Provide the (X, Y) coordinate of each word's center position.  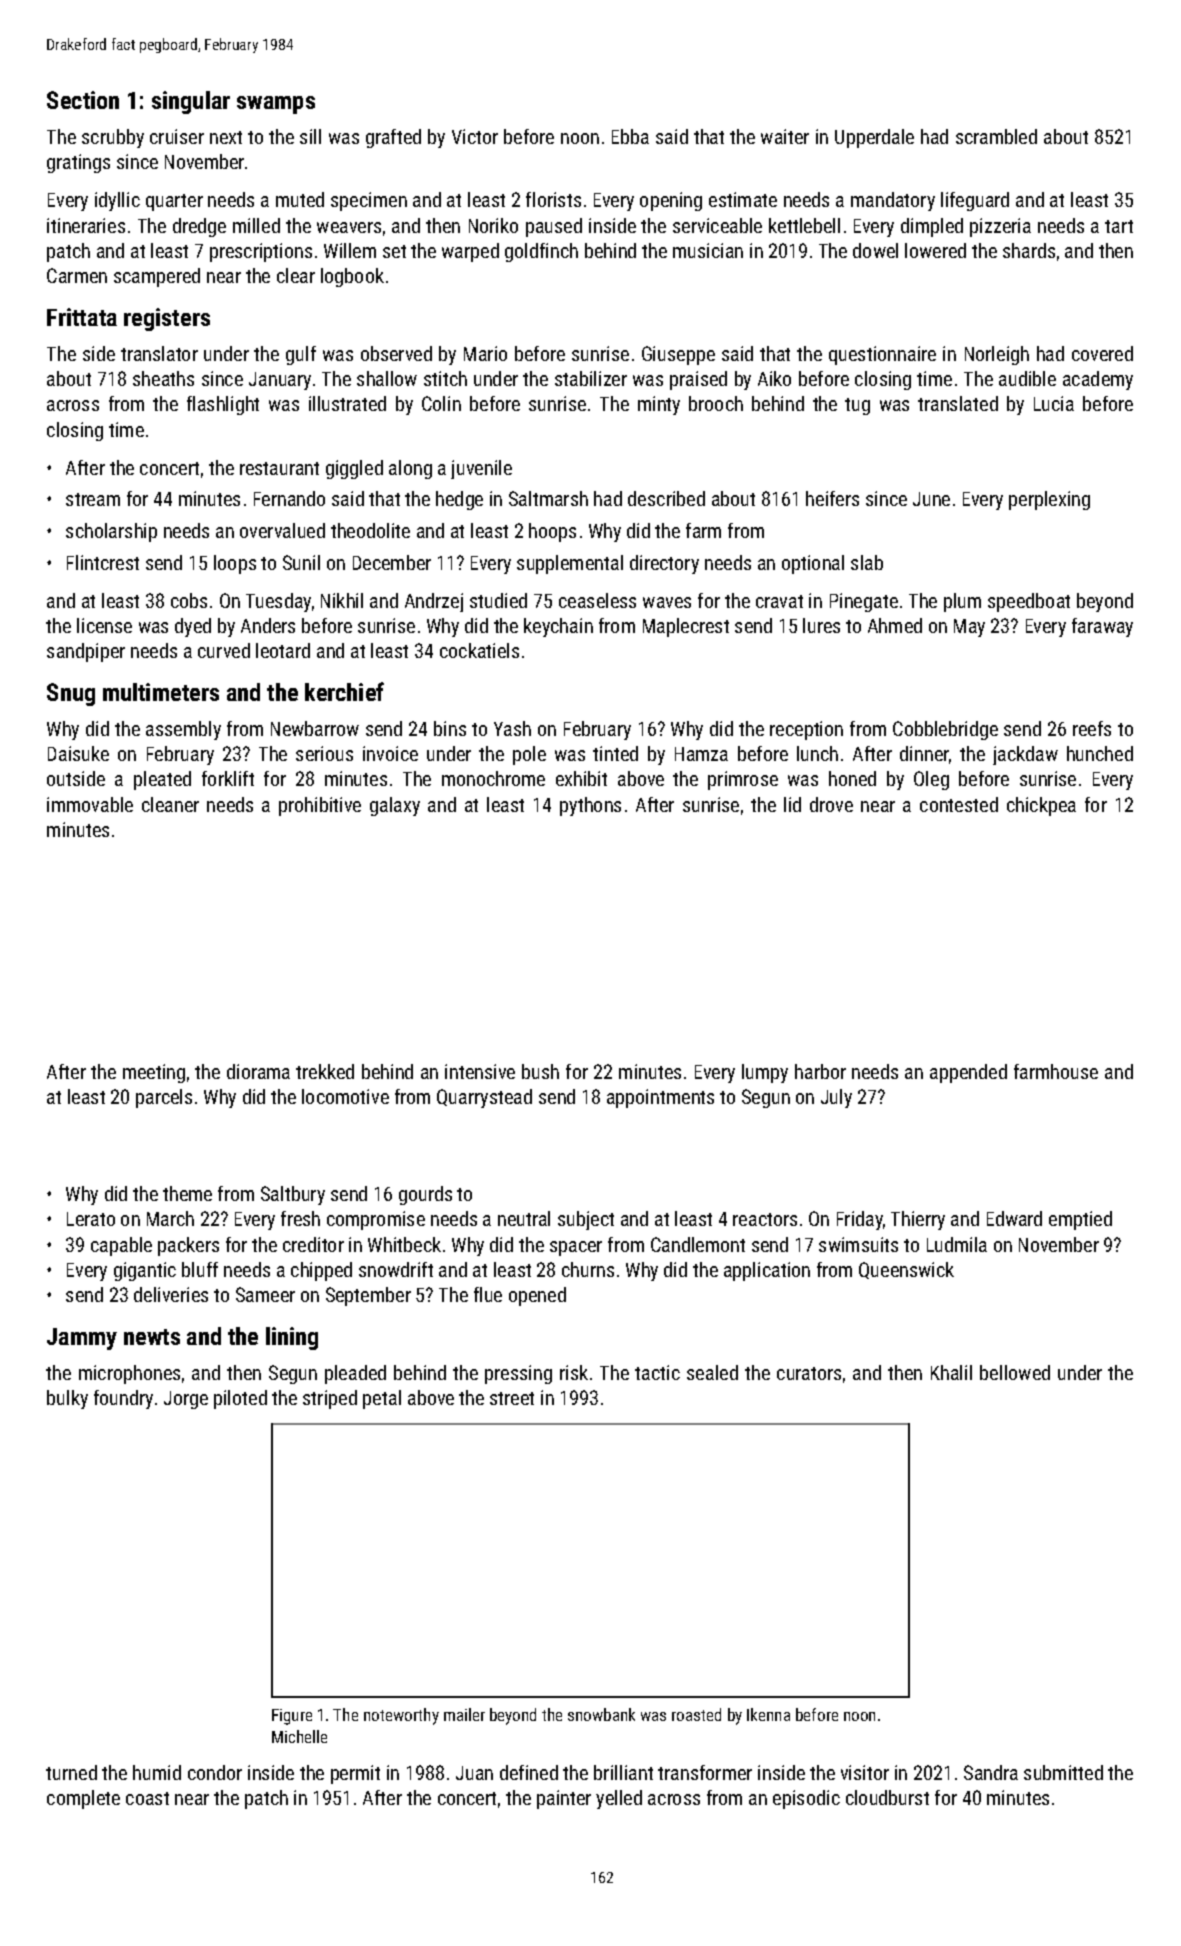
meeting (154, 1073)
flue (488, 1294)
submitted (1063, 1772)
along (410, 469)
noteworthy (401, 1716)
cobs (189, 600)
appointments (660, 1098)
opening (671, 201)
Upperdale (874, 138)
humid (157, 1772)
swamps (276, 105)
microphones (129, 1374)
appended (968, 1073)
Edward (1014, 1218)
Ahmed (895, 625)
